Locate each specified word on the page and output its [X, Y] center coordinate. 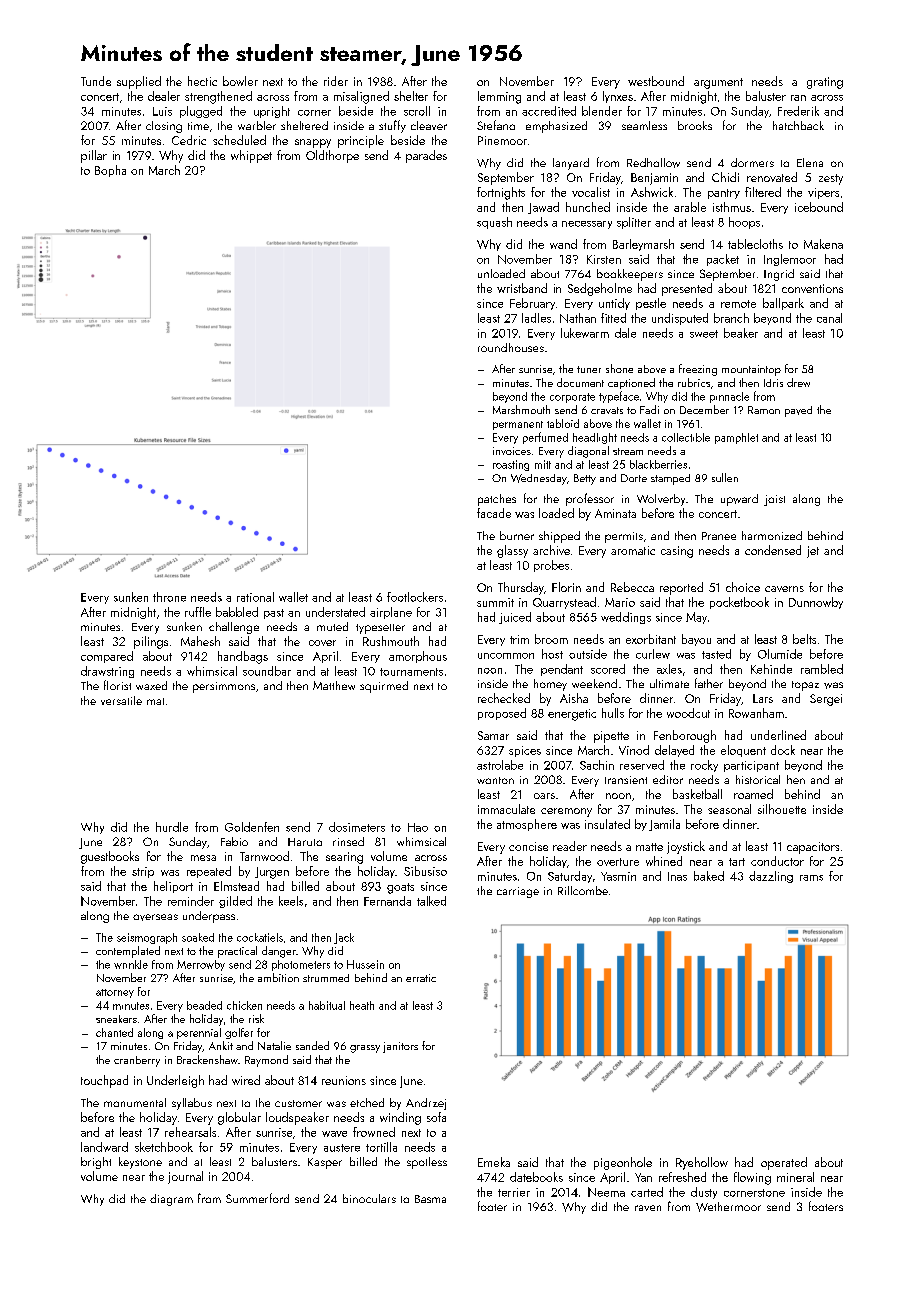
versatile [121, 700]
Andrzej [426, 1104]
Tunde [96, 81]
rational [255, 597]
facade [494, 513]
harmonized [772, 535]
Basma [430, 1199]
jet [813, 552]
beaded [204, 1005]
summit [495, 602]
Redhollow [653, 163]
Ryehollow [702, 1163]
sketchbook [164, 1147]
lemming [499, 97]
